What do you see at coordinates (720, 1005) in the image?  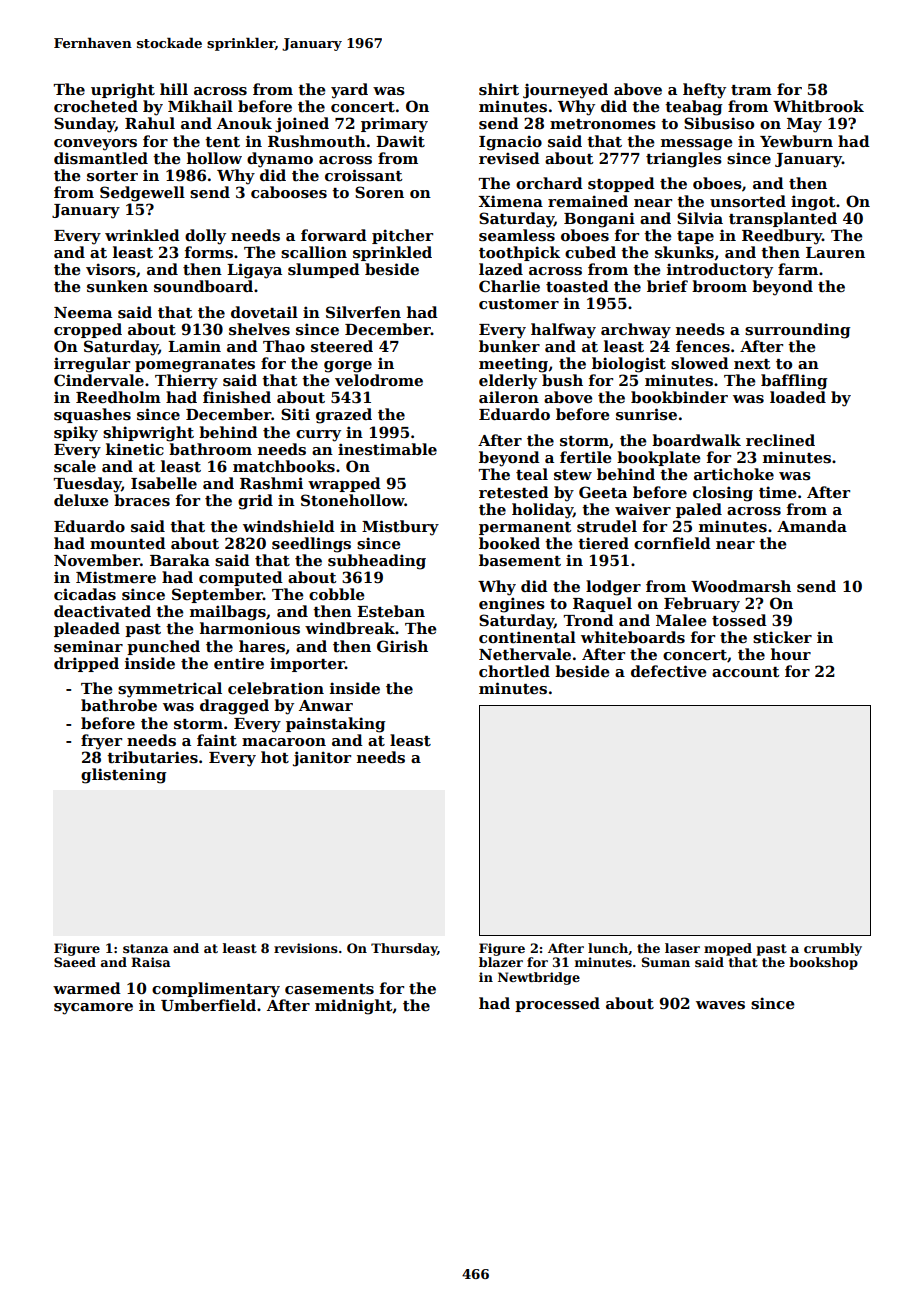 I see `waves` at bounding box center [720, 1005].
